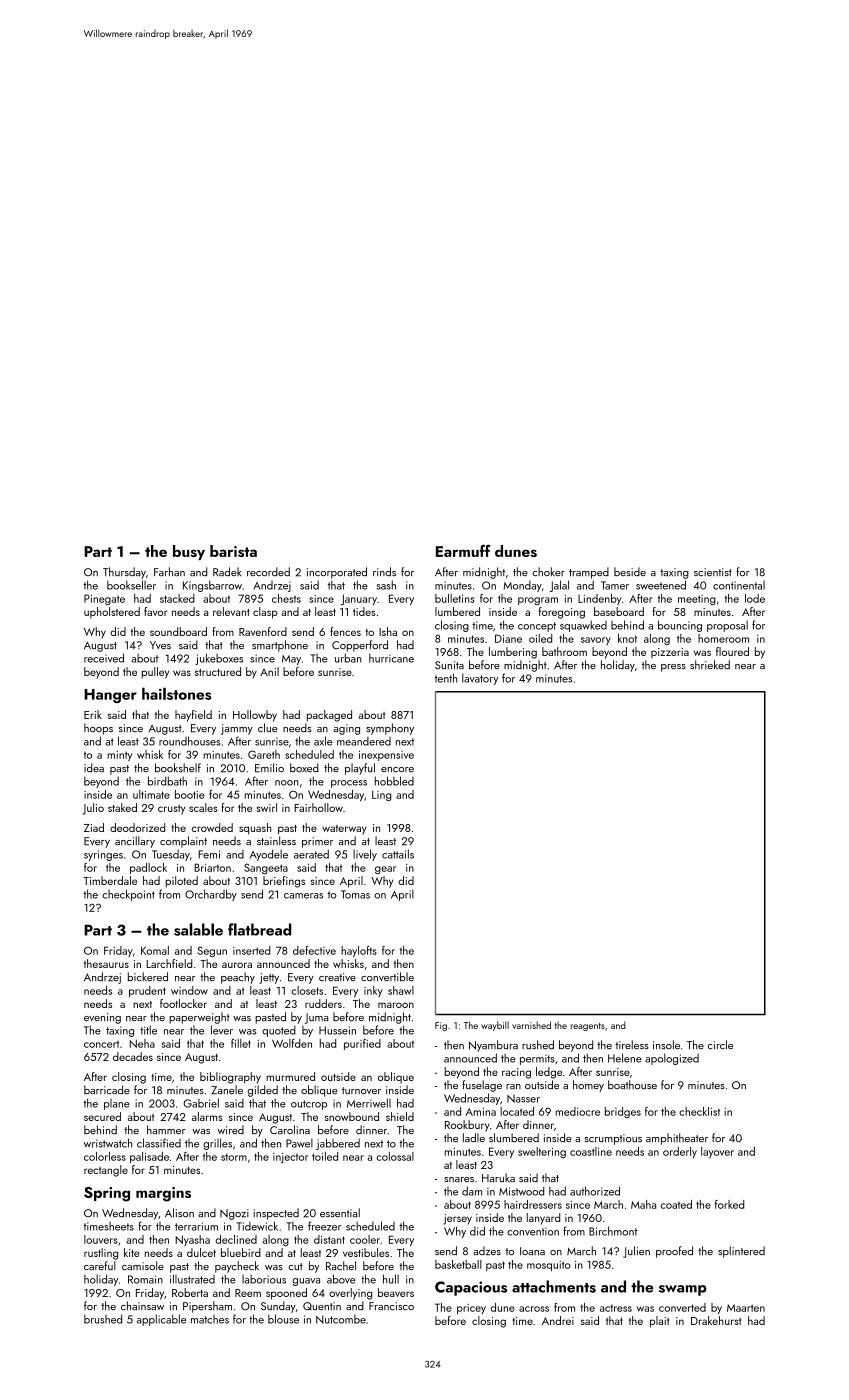 This document has height=1400, width=849. Describe the element at coordinates (463, 550) in the document. I see `Earmuff` at that location.
